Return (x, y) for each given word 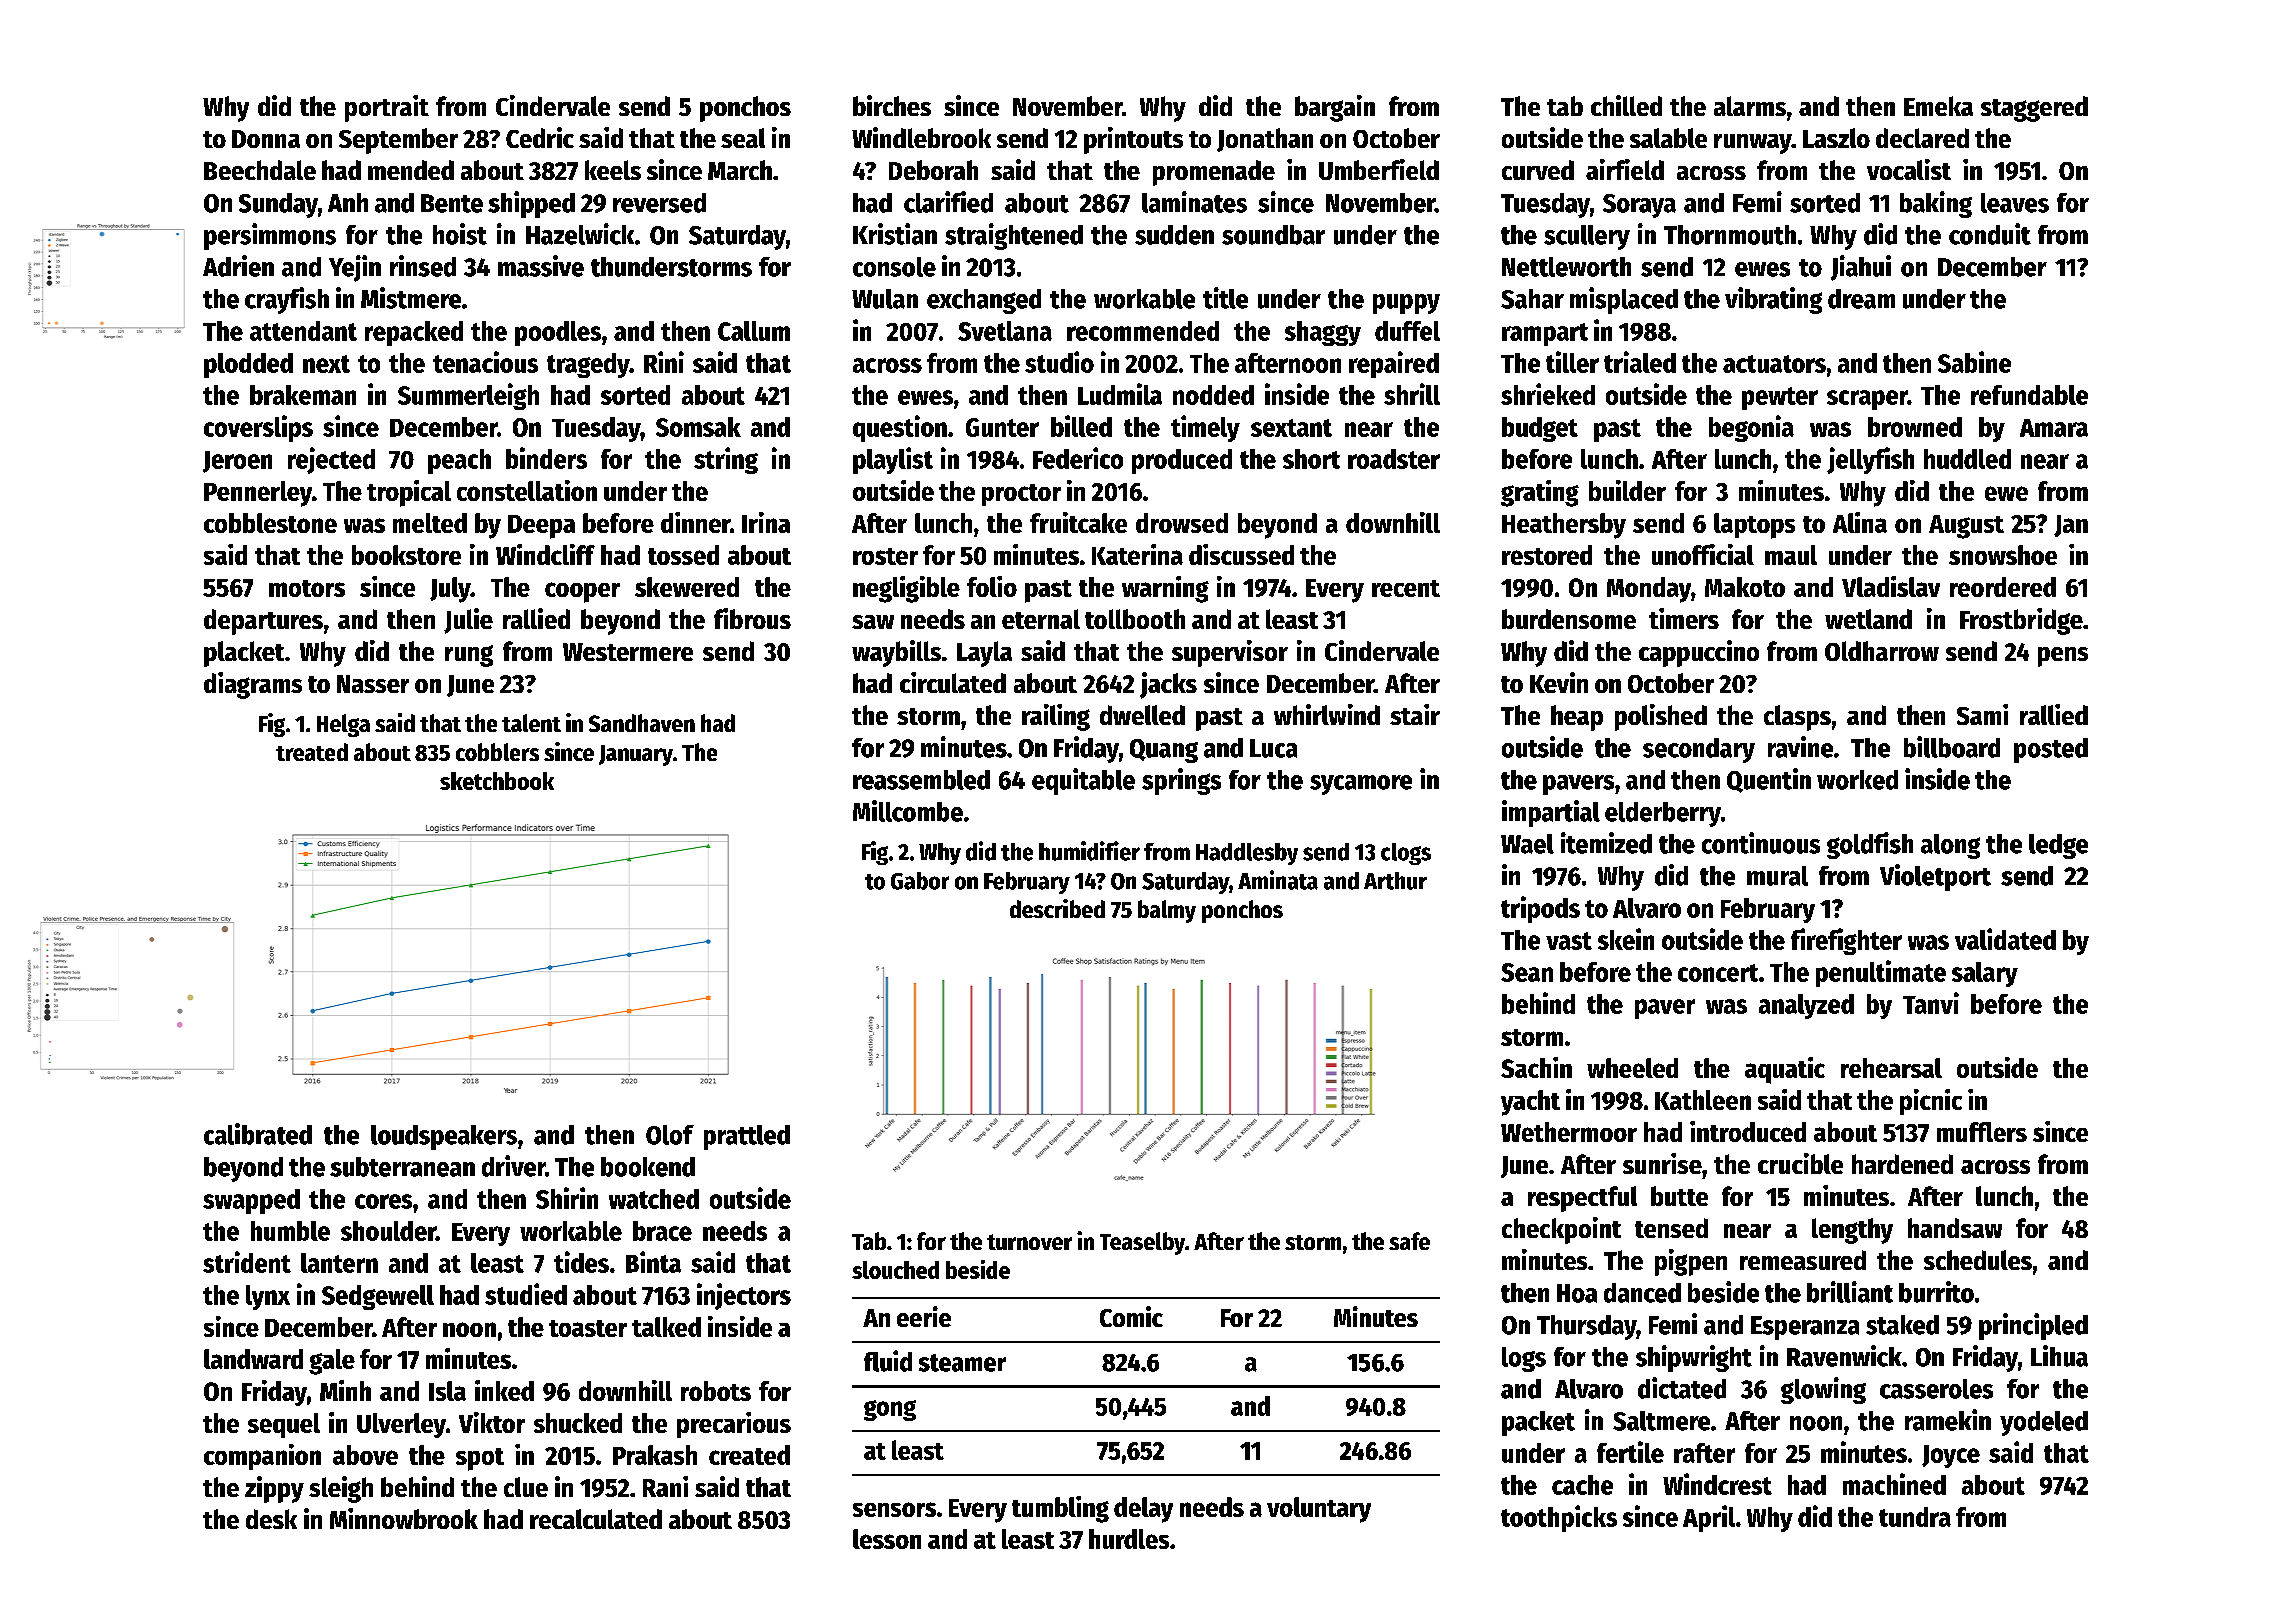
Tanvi (1931, 1003)
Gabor (920, 881)
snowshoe (2003, 555)
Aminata (1278, 880)
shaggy (1323, 333)
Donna (266, 139)
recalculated (596, 1519)
